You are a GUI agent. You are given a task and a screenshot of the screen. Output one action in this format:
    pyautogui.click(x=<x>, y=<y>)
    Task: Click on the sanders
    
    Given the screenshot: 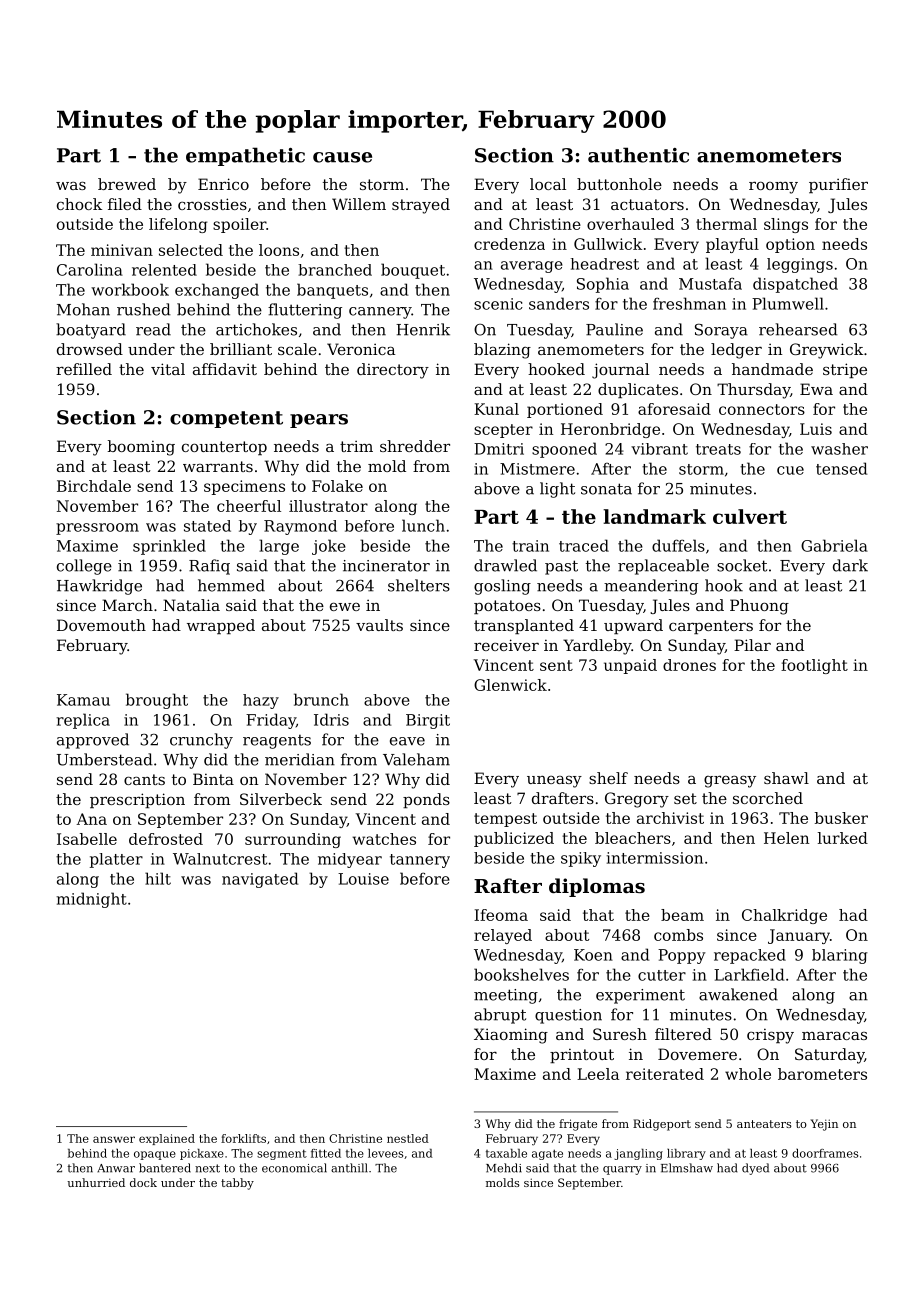 What is the action you would take?
    pyautogui.click(x=559, y=303)
